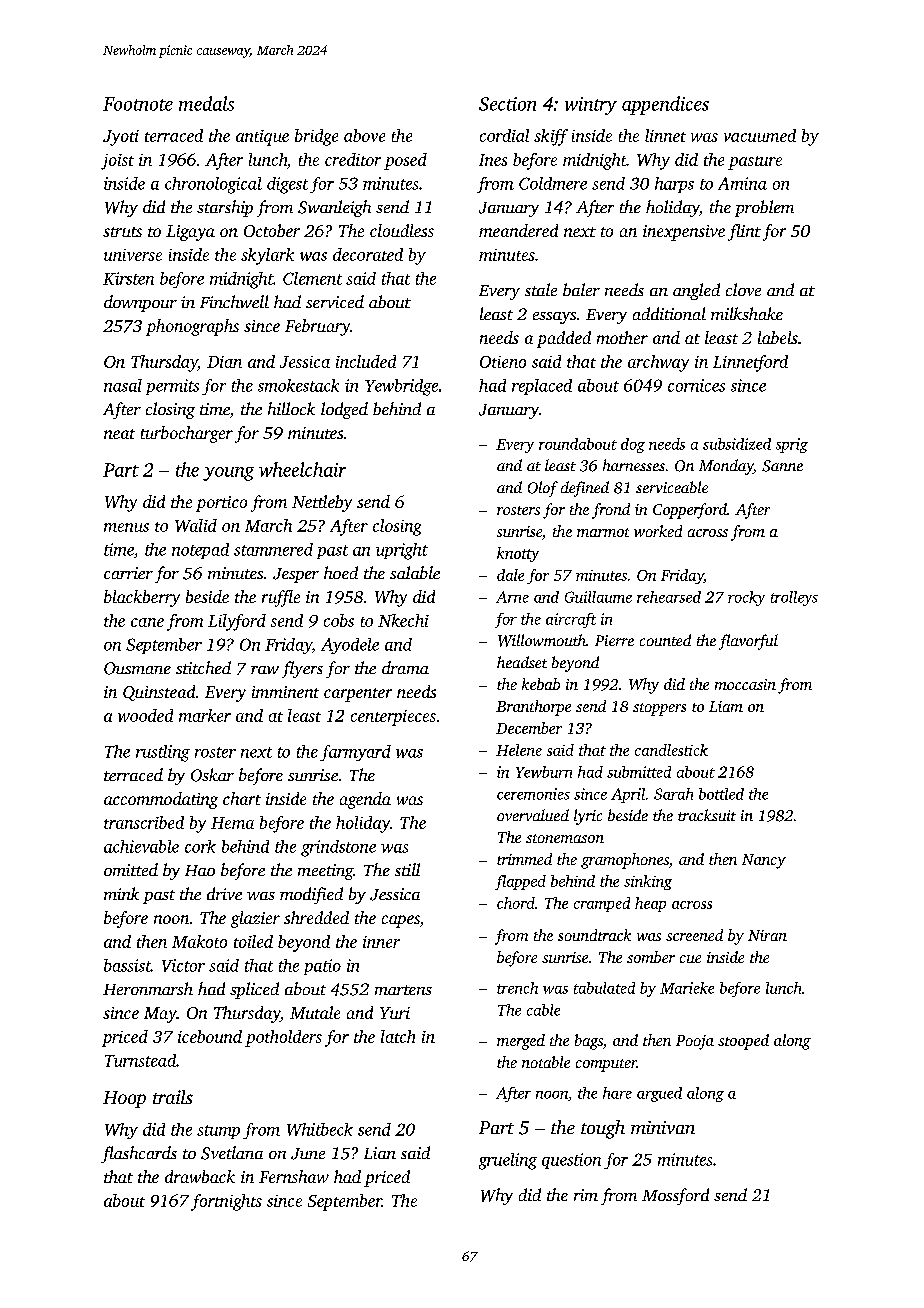 This screenshot has width=924, height=1308. I want to click on Nancy, so click(764, 861).
